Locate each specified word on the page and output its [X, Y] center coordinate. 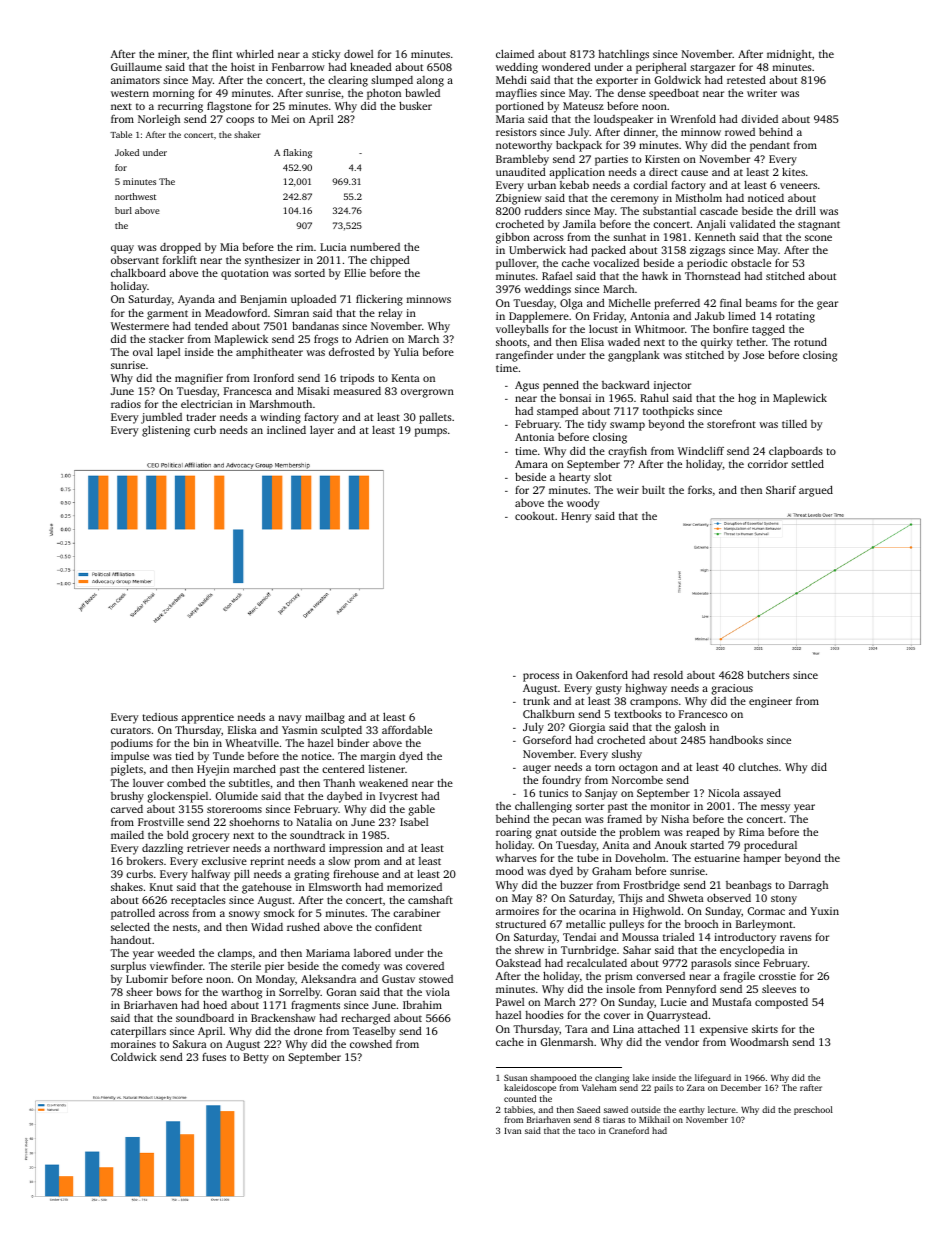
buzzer [576, 884]
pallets [435, 418]
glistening [166, 431]
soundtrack [317, 834]
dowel [359, 54]
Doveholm [640, 857]
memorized [414, 887]
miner [172, 54]
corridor [768, 464]
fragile [739, 977]
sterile [246, 966]
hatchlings [623, 55]
